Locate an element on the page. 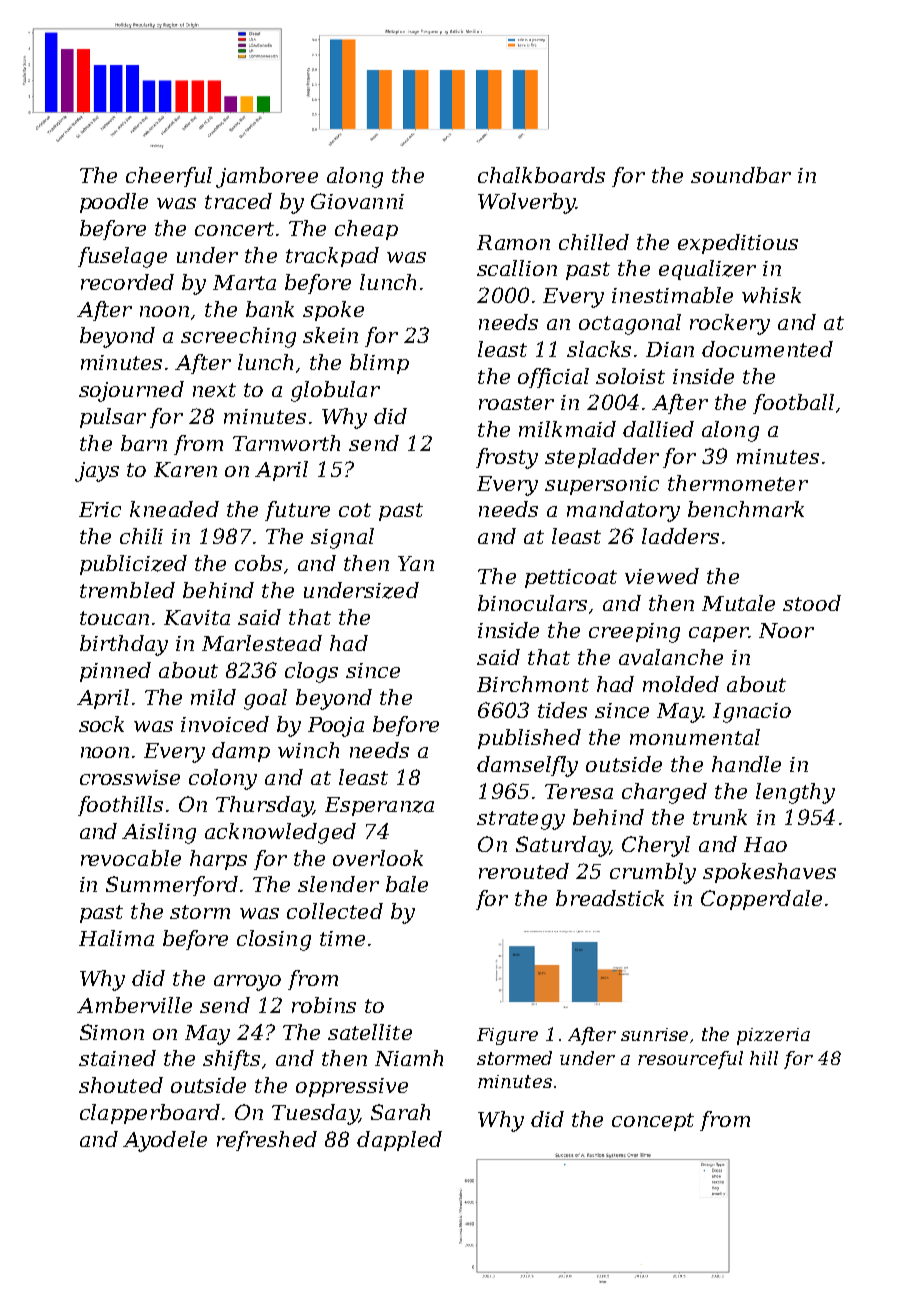  jays is located at coordinates (97, 472).
